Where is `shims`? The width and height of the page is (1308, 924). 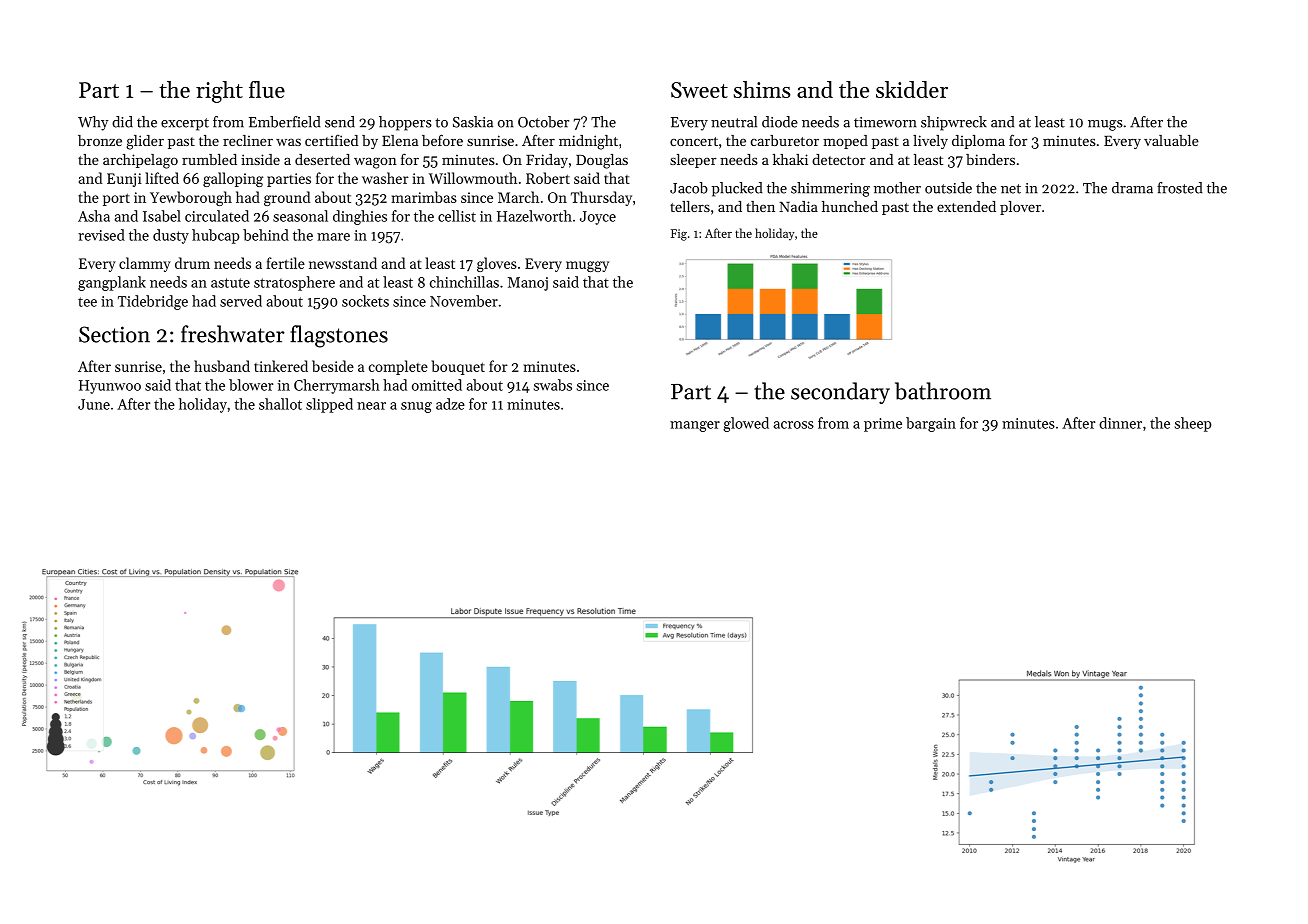
shims is located at coordinates (762, 89).
